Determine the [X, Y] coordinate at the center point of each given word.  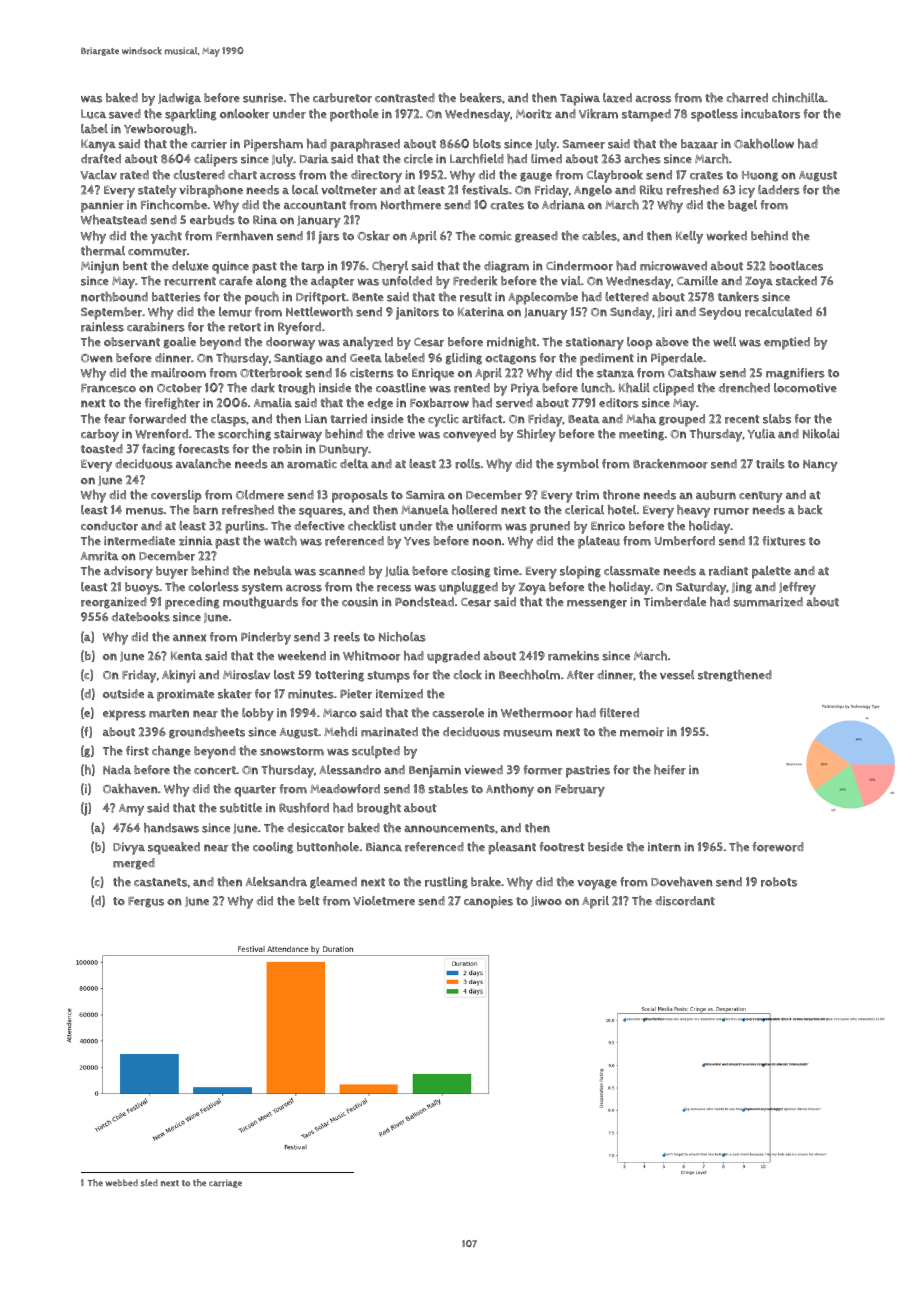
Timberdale [675, 602]
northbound [114, 297]
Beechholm [529, 675]
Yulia [761, 434]
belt [309, 901]
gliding [463, 359]
